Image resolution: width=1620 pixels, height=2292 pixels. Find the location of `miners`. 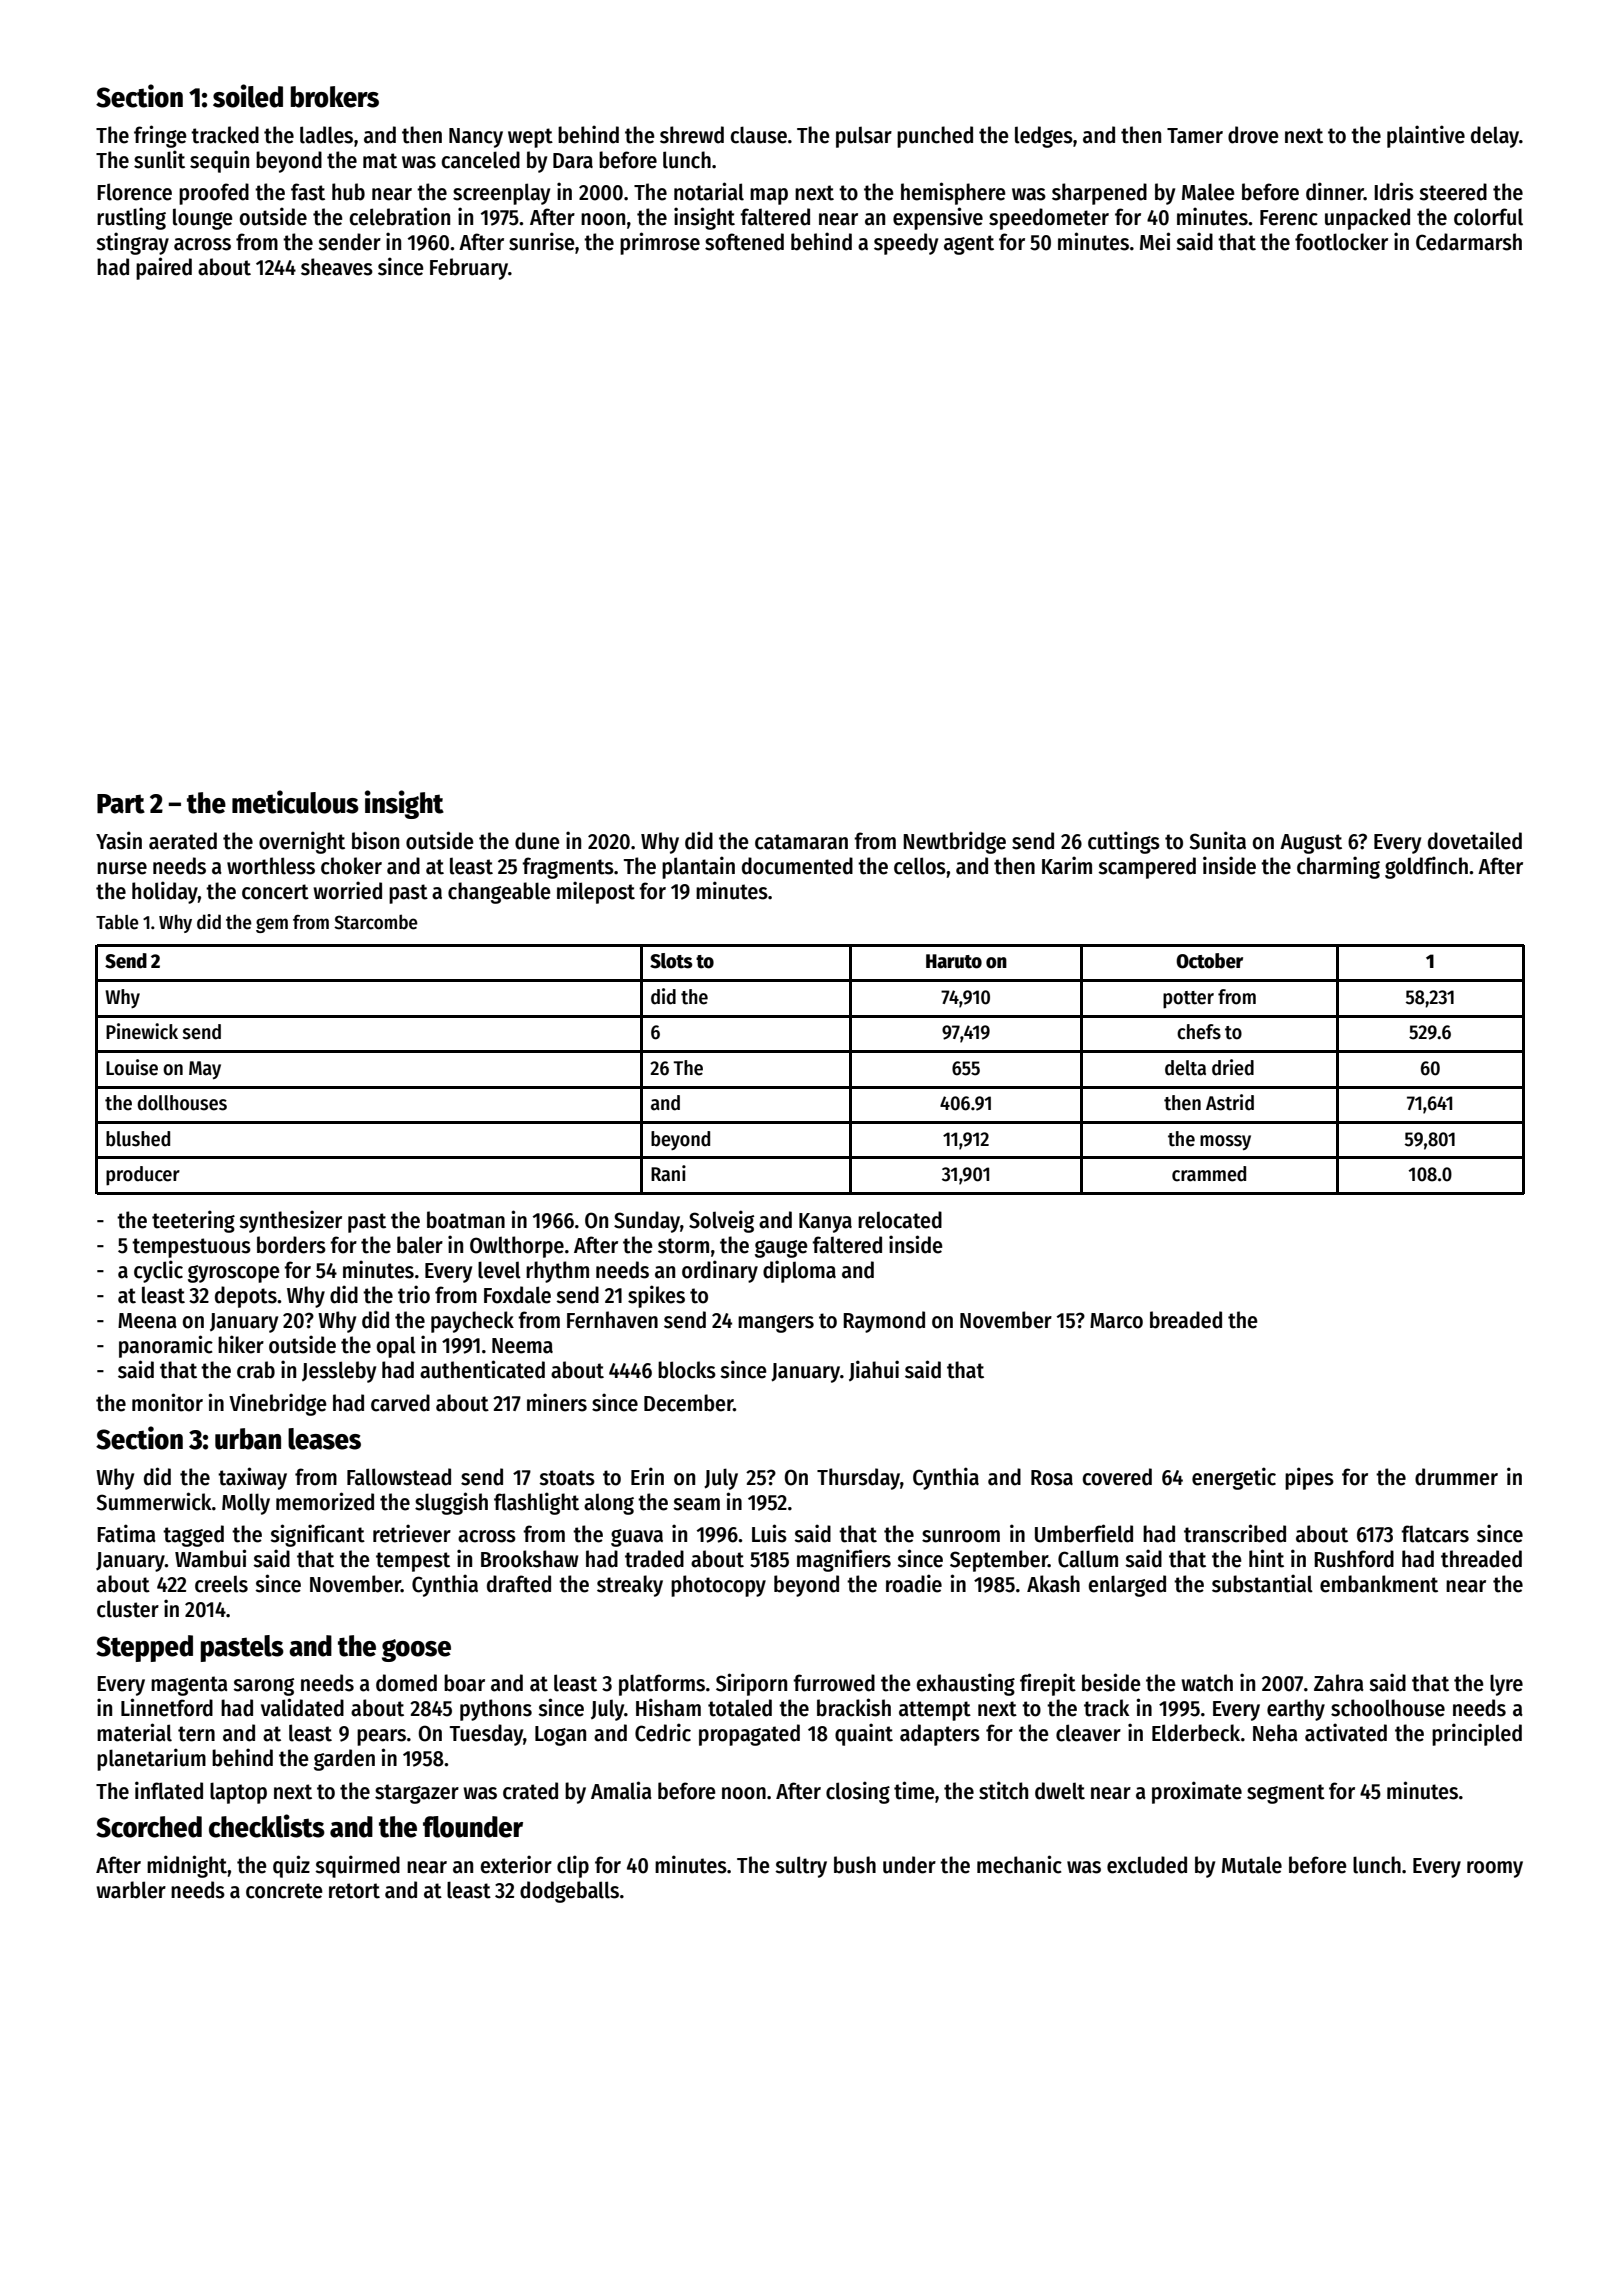

miners is located at coordinates (557, 1402).
